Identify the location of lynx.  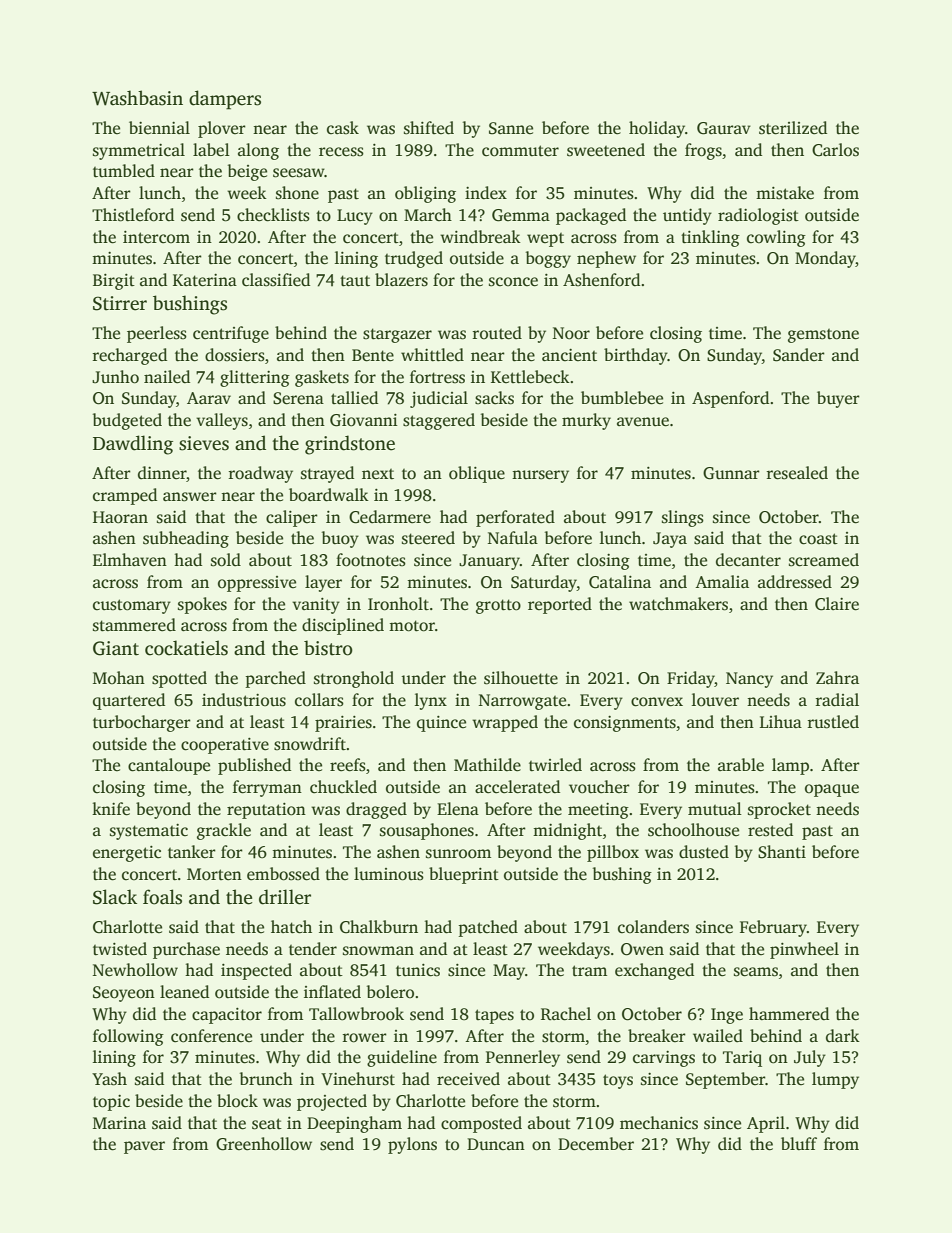
(431, 701).
